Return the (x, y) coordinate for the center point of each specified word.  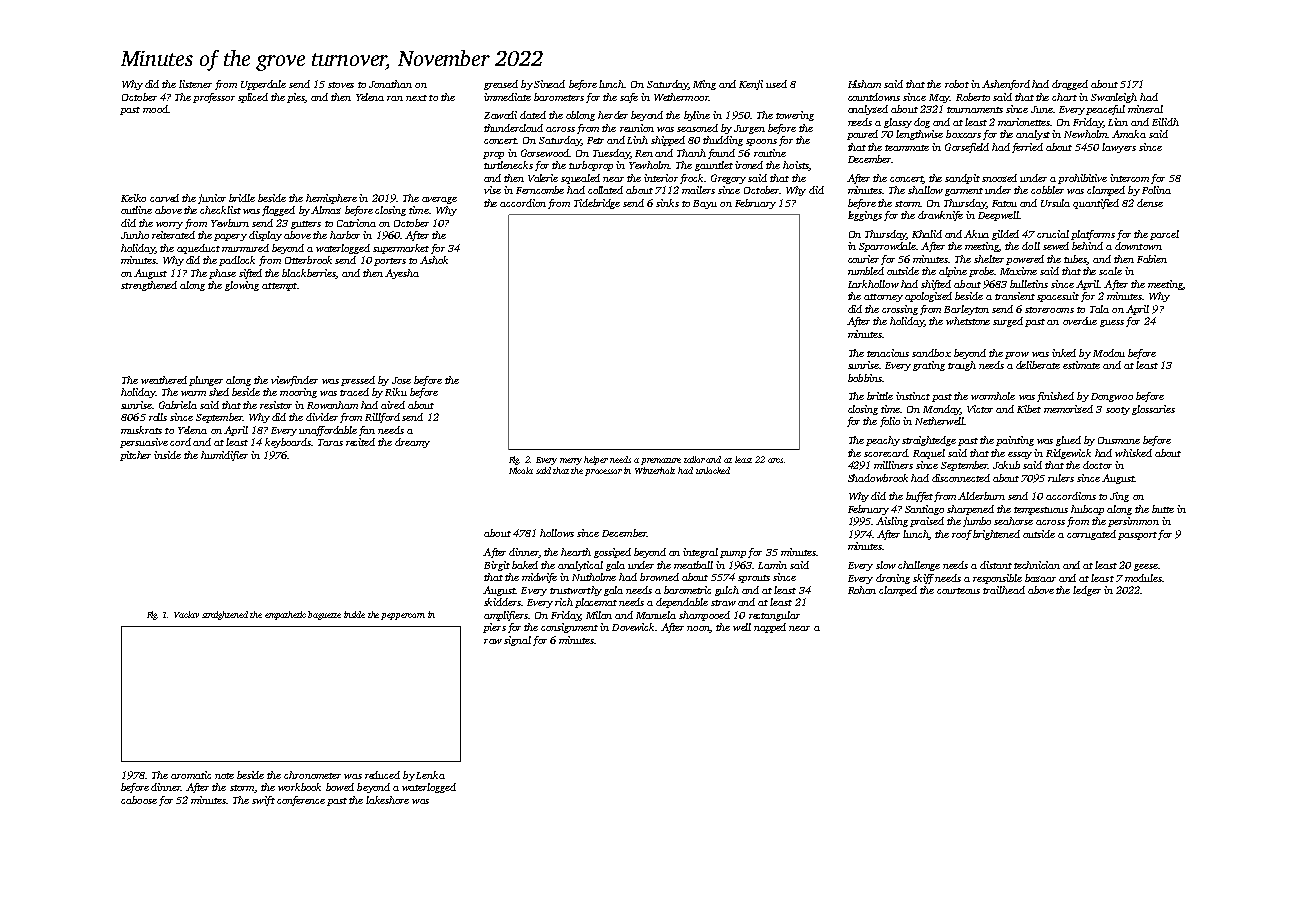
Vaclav (186, 614)
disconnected (961, 478)
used (776, 84)
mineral (1145, 109)
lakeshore (387, 800)
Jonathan (390, 84)
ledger (1087, 591)
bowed (340, 787)
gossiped (612, 553)
